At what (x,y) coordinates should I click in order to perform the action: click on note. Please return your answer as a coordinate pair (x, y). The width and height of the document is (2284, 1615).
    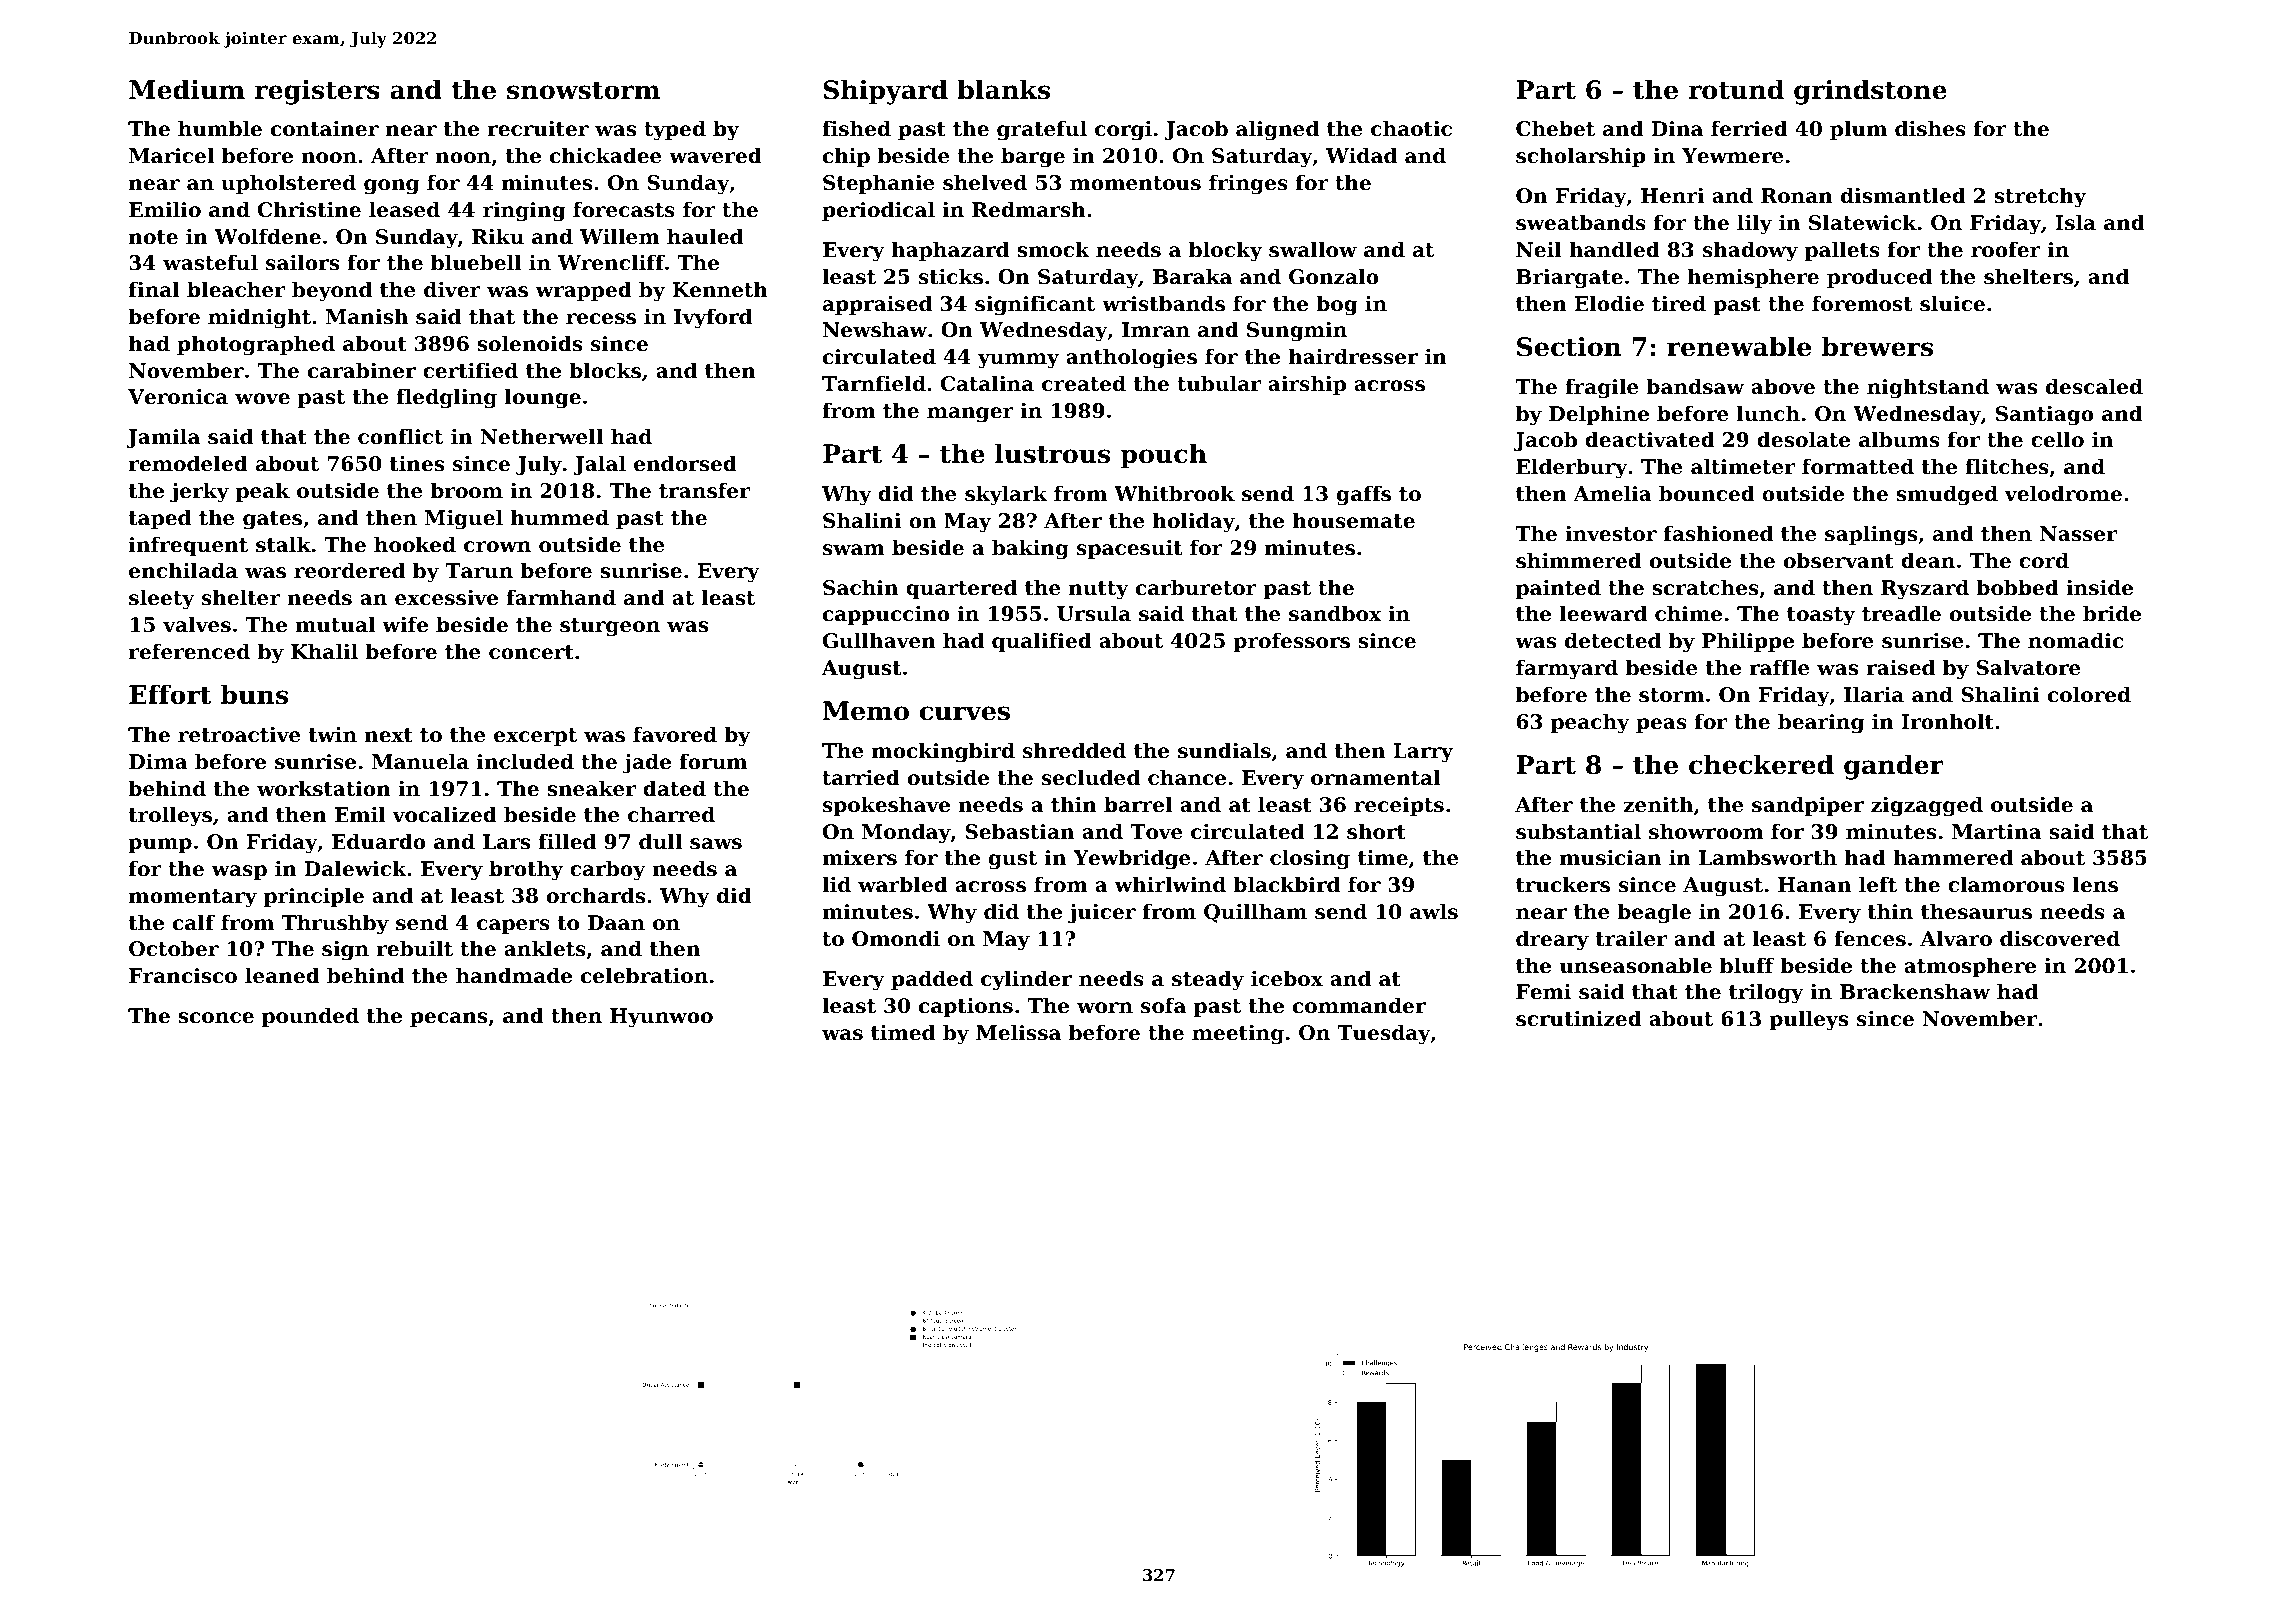
    Looking at the image, I should click on (153, 237).
